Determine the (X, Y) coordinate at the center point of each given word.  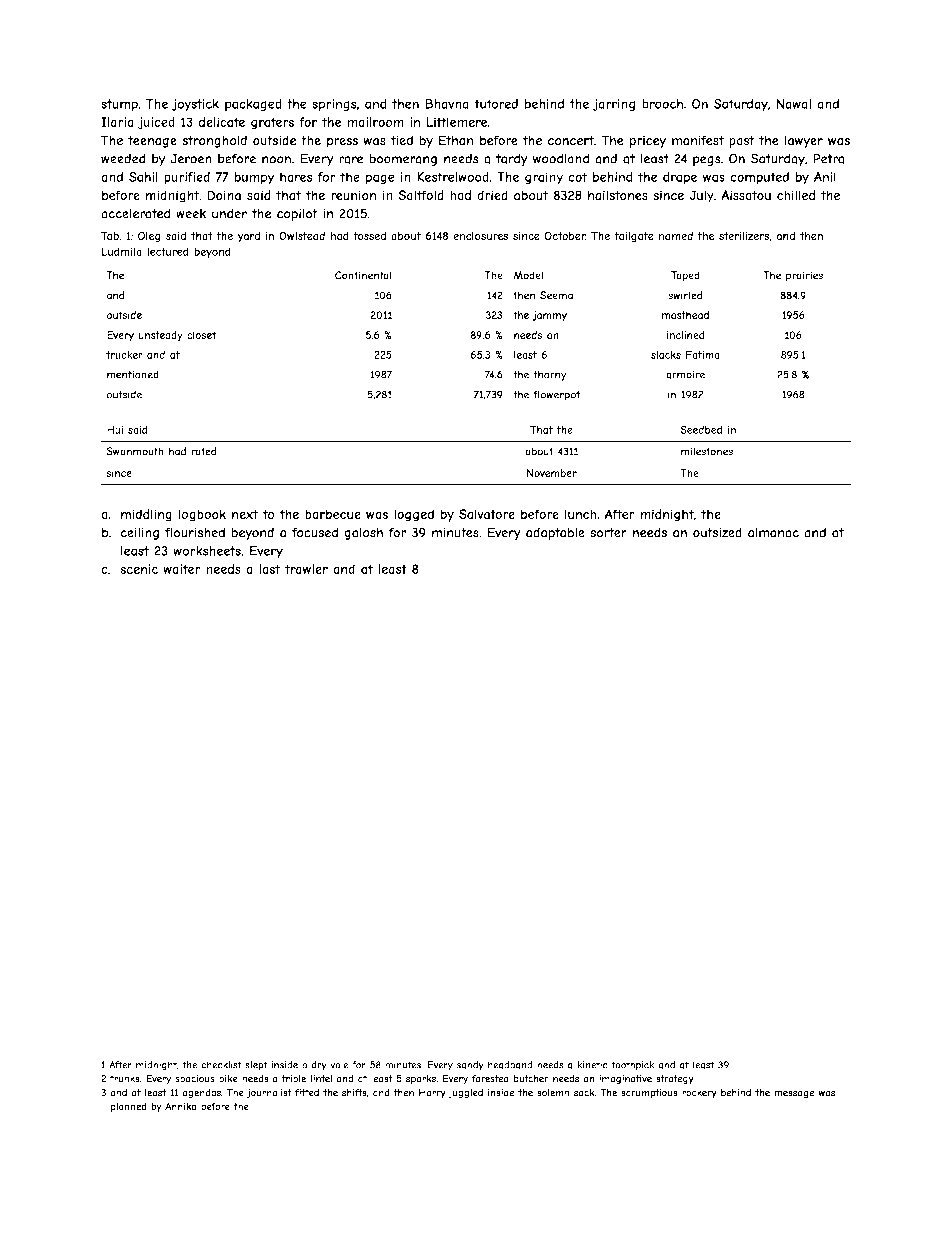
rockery (699, 1093)
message (794, 1094)
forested (490, 1079)
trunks (125, 1079)
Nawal (793, 104)
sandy (470, 1065)
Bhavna (447, 104)
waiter (182, 569)
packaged (253, 105)
